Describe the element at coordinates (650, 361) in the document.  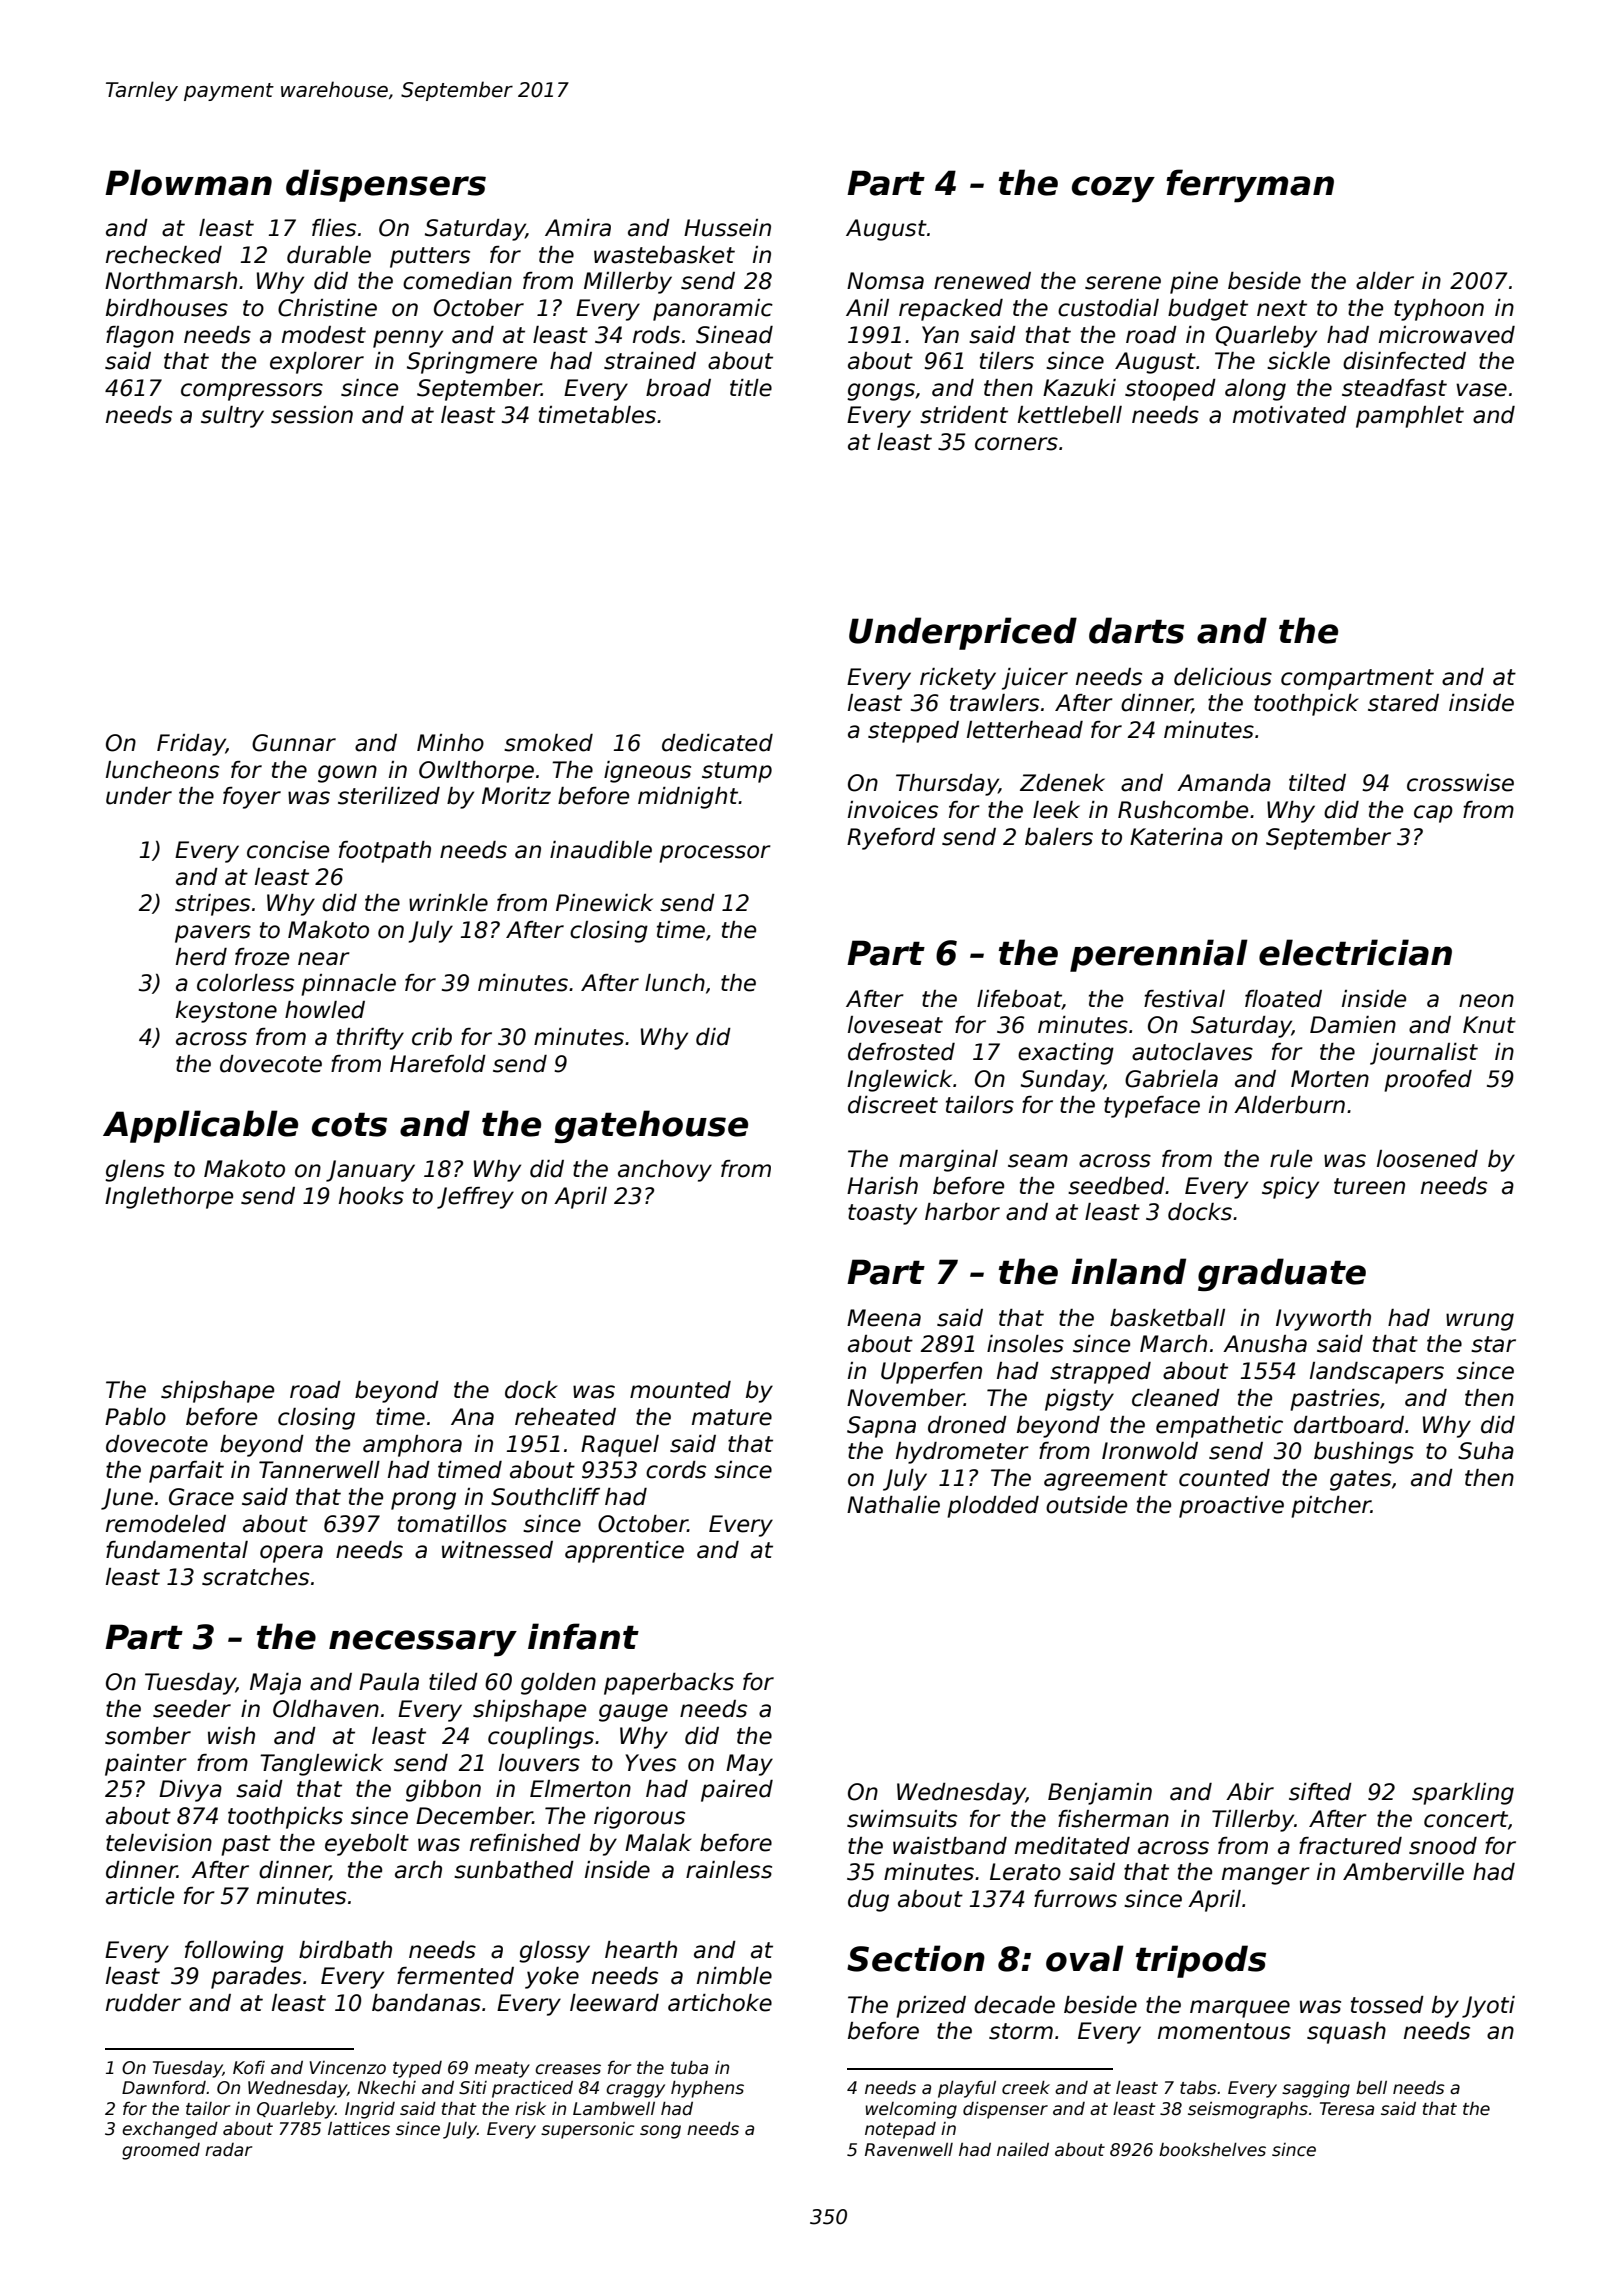
I see `strained` at that location.
